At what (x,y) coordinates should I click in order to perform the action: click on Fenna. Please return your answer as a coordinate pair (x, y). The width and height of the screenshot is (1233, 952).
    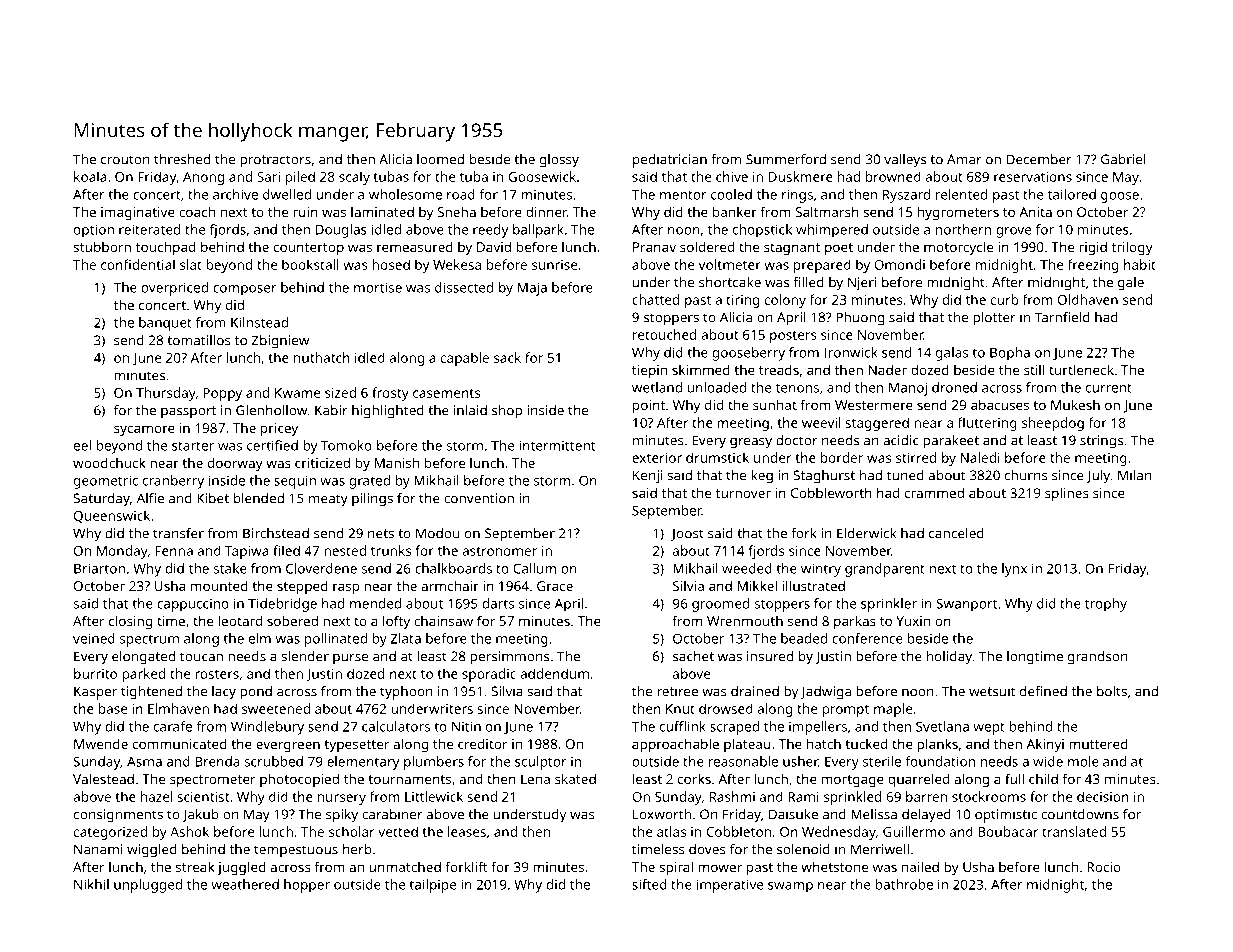
    Looking at the image, I should click on (174, 551).
